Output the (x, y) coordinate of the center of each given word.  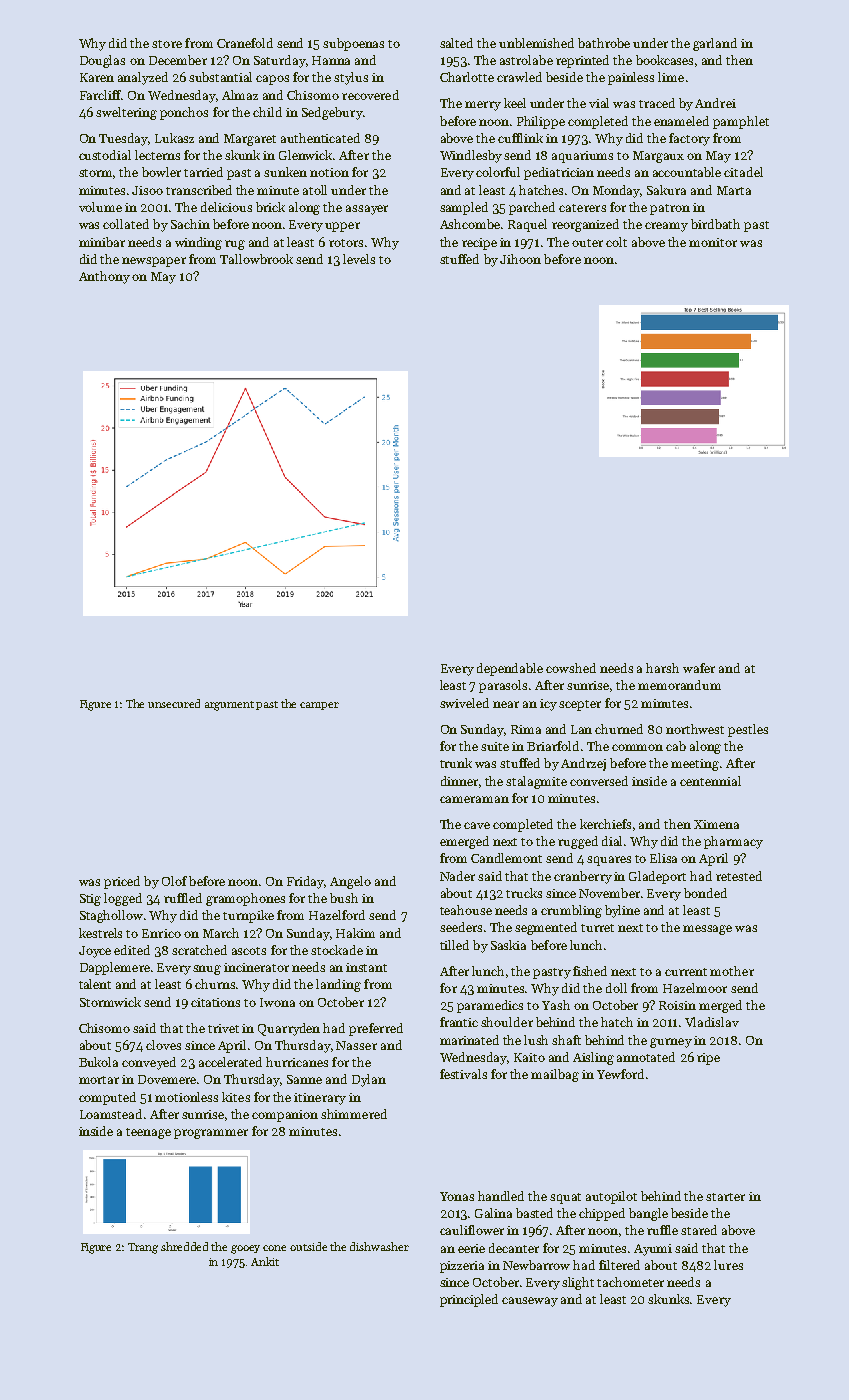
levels (359, 259)
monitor (713, 242)
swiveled (464, 703)
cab (676, 746)
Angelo (350, 882)
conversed (599, 781)
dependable (510, 669)
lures (728, 1265)
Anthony (104, 277)
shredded (184, 1246)
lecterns (157, 155)
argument (229, 706)
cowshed (571, 668)
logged (123, 899)
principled (469, 1300)
